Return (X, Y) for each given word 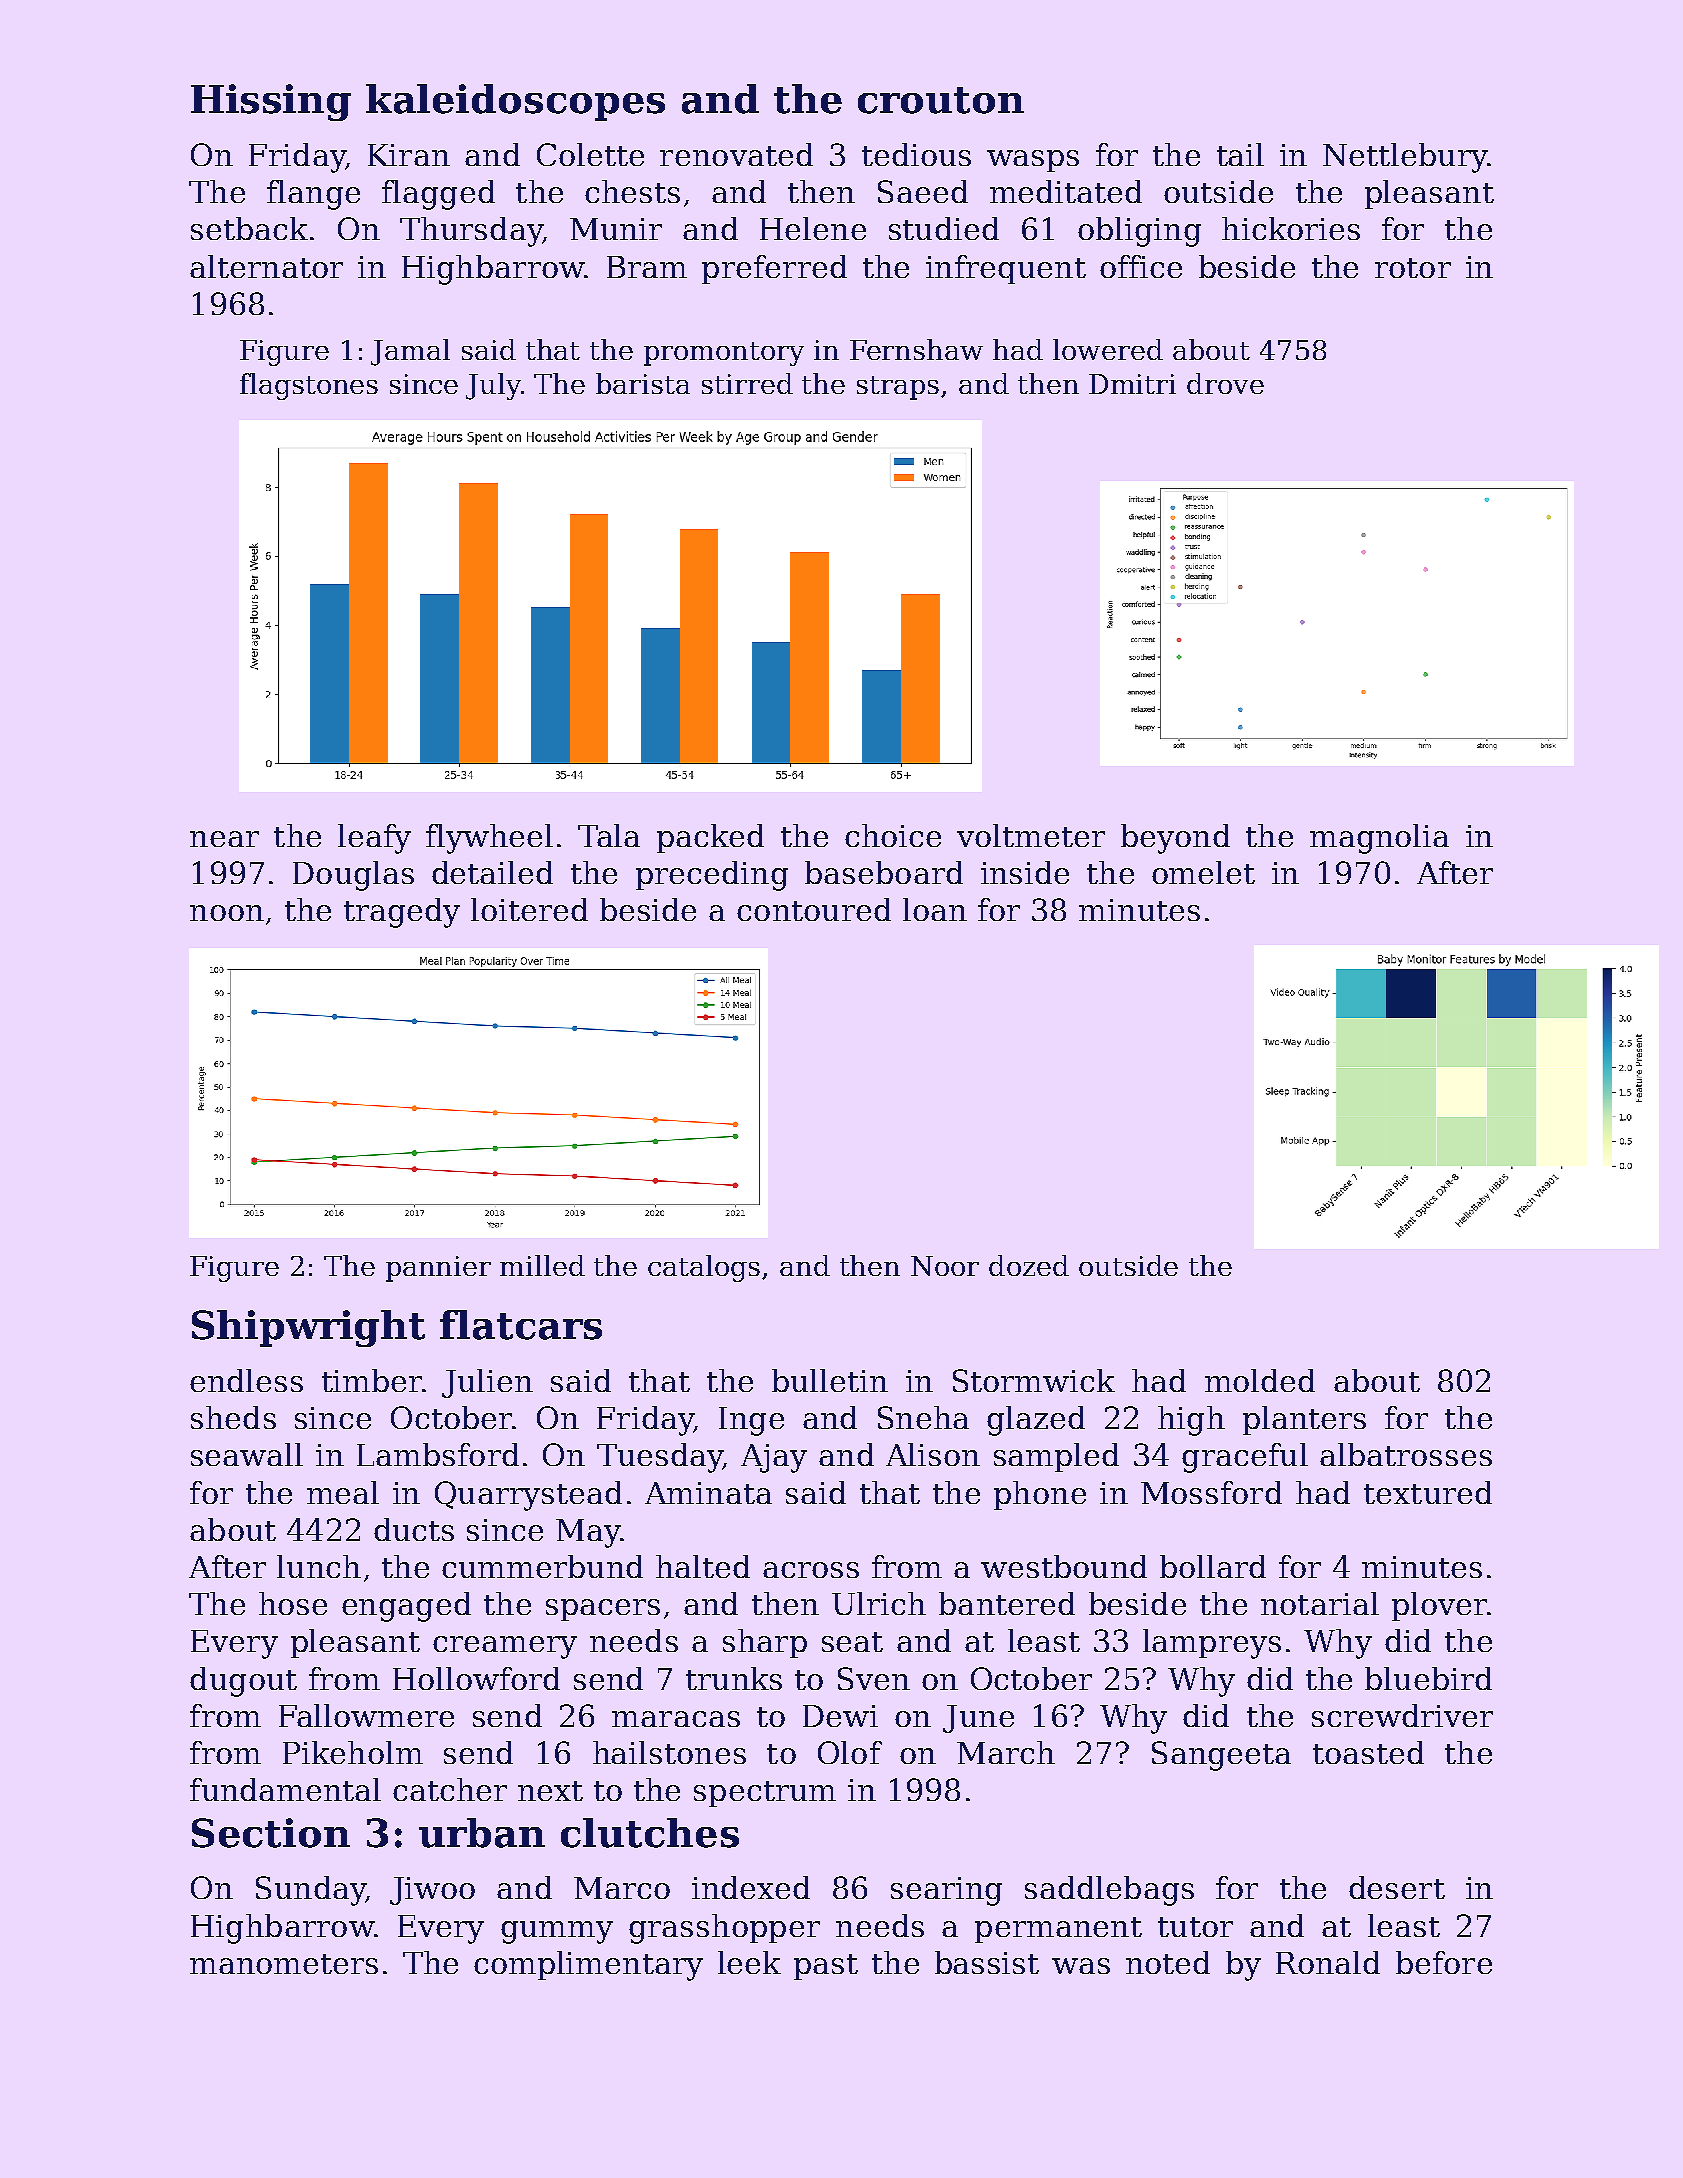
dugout (243, 1682)
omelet (1203, 872)
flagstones (309, 386)
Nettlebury (1405, 158)
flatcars (521, 1325)
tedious (916, 154)
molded (1260, 1380)
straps (898, 388)
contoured (814, 909)
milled (542, 1265)
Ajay (774, 1458)
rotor (1413, 268)
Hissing (271, 102)
